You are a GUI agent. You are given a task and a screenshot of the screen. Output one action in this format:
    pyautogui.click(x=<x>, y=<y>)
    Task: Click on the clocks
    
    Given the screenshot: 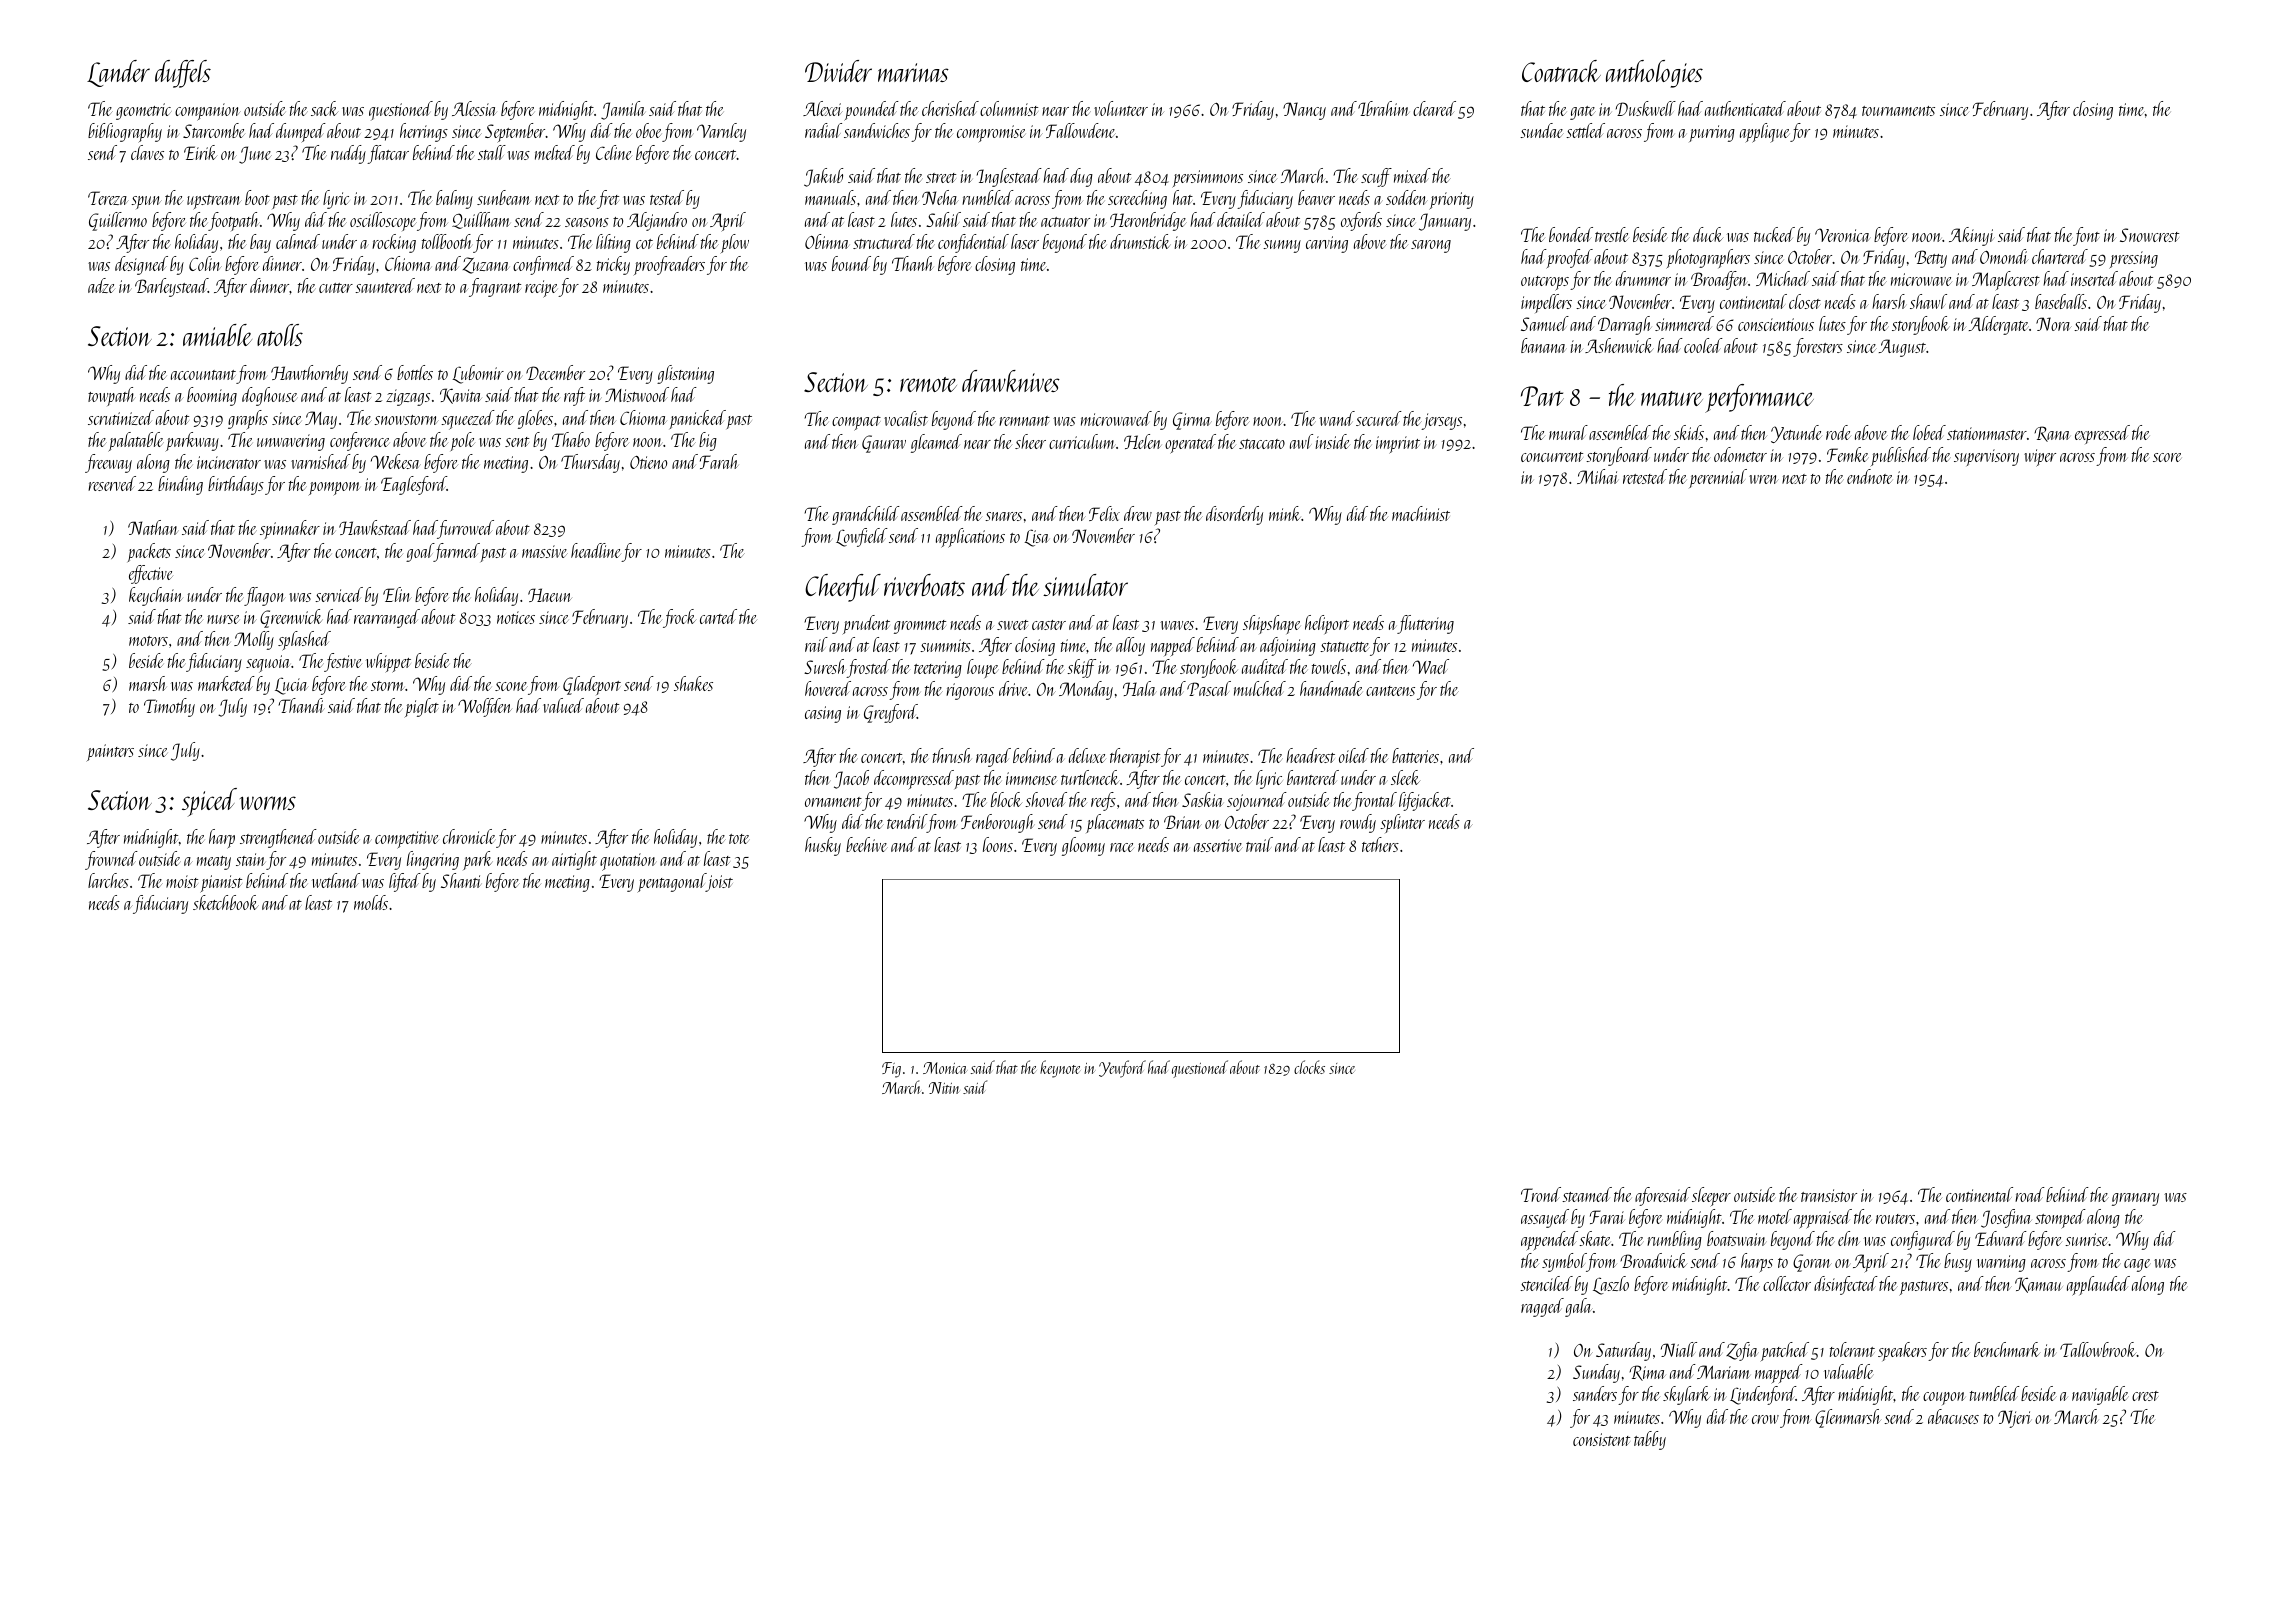 What is the action you would take?
    pyautogui.click(x=1309, y=1067)
